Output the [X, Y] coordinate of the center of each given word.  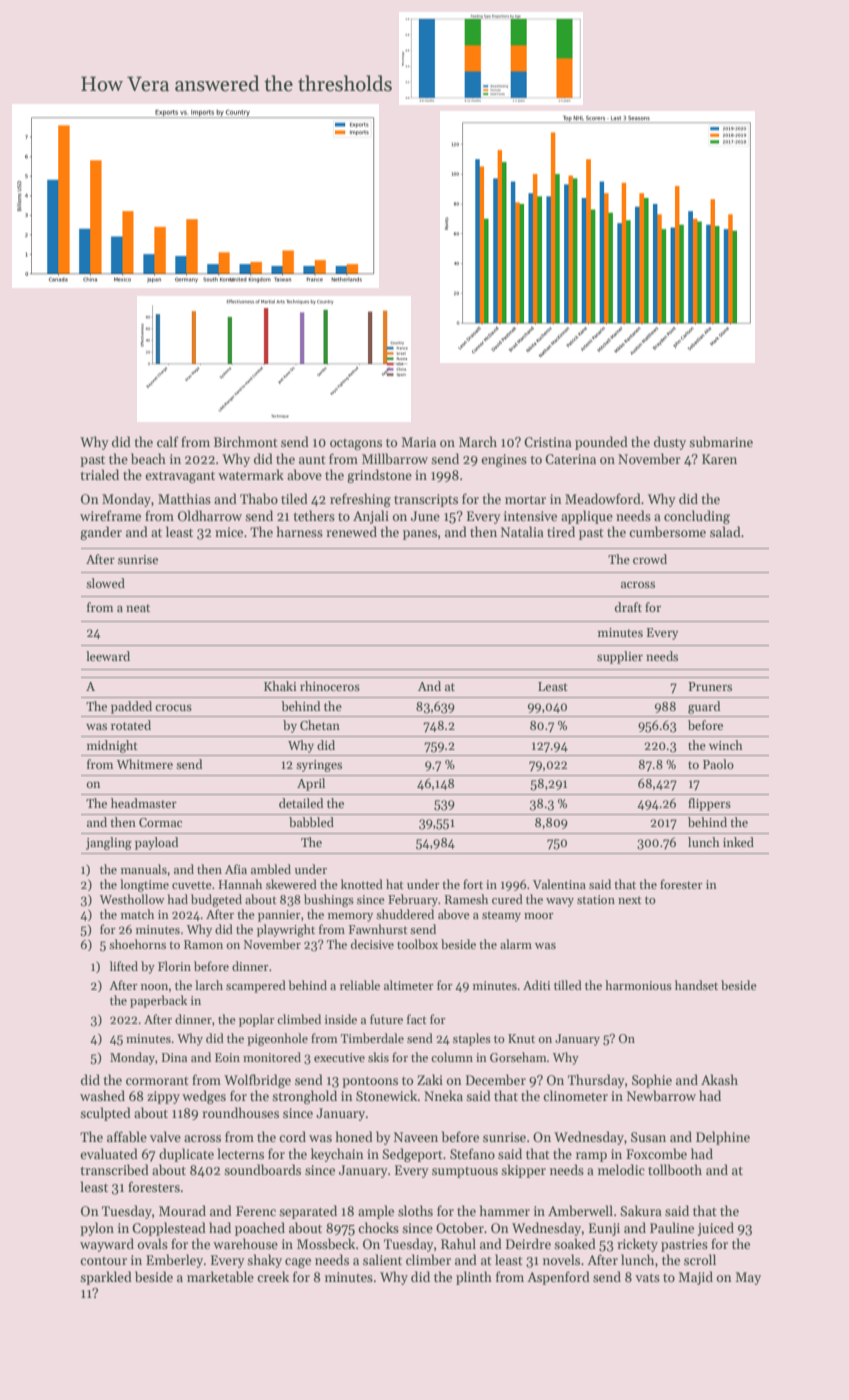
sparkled [106, 1278]
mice [229, 532]
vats [647, 1277]
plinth [474, 1278]
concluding [697, 517]
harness [300, 531]
